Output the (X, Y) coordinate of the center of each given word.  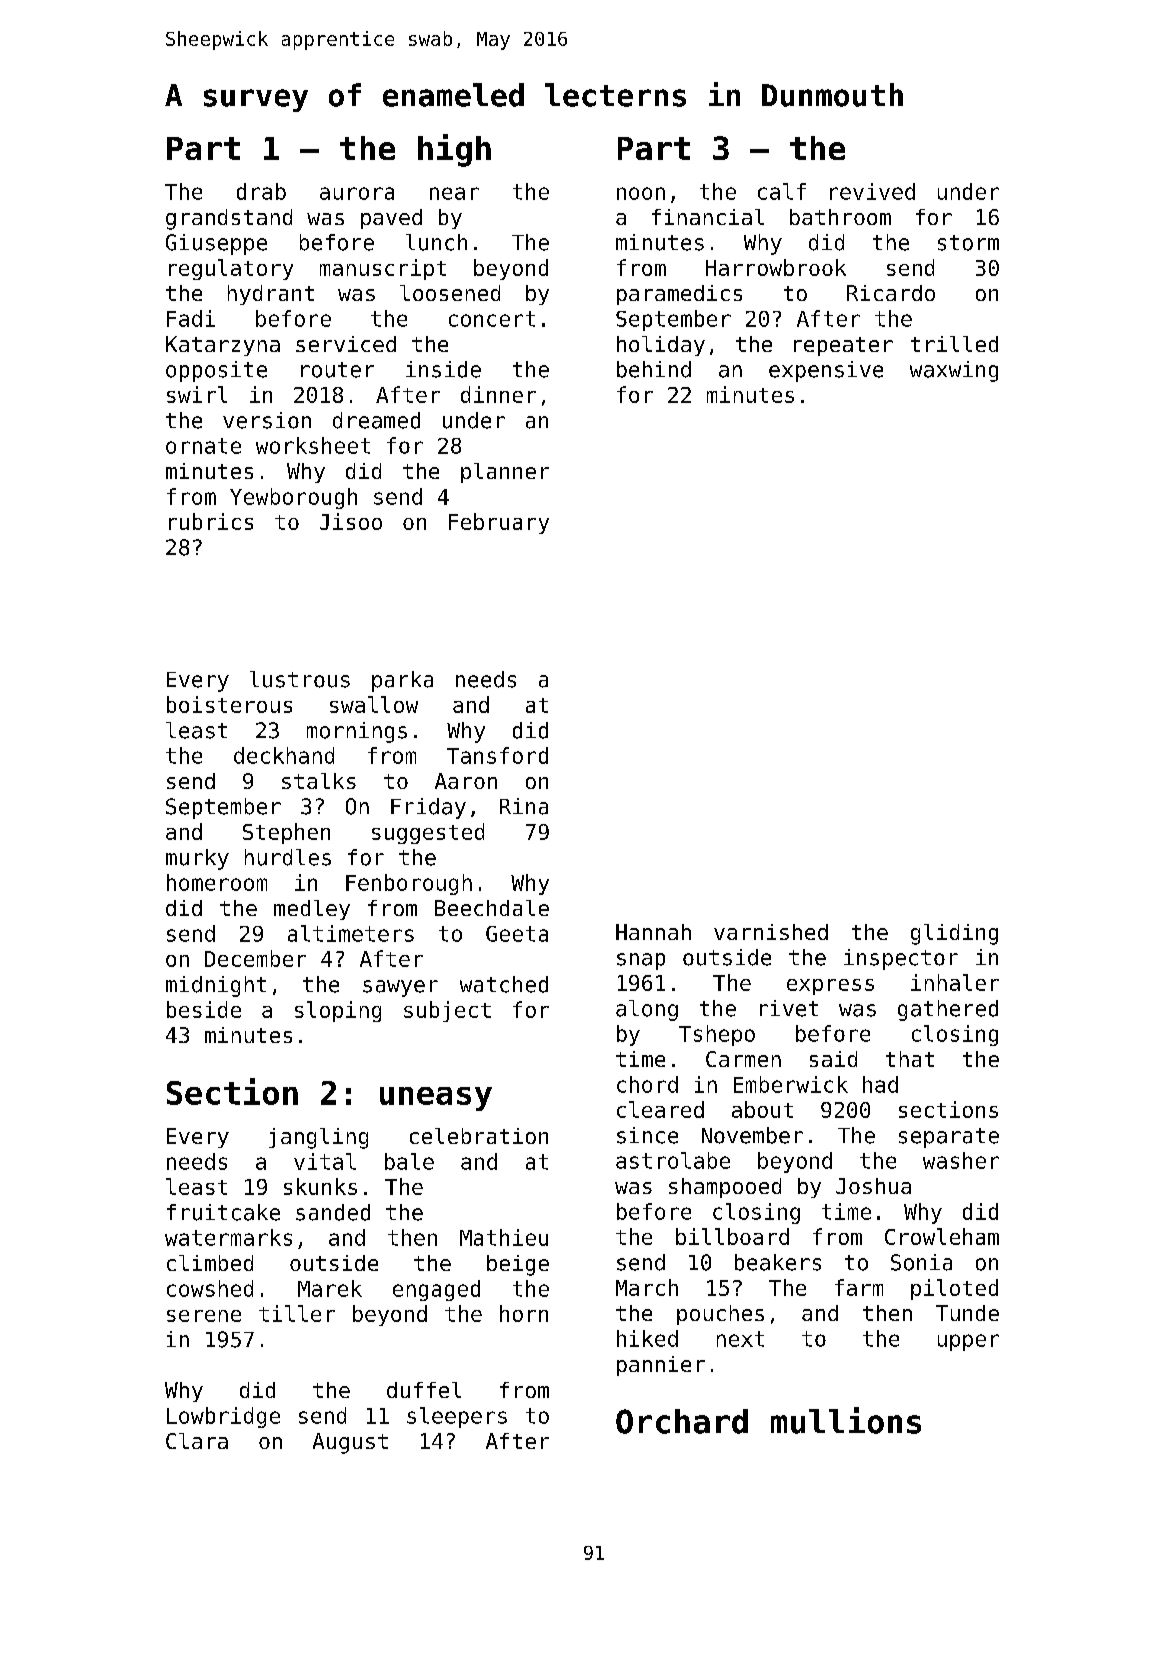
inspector (901, 959)
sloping (338, 1011)
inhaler (955, 982)
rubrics (211, 521)
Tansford (497, 755)
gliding (954, 934)
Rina (524, 806)
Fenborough (409, 884)
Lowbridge (223, 1417)
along (647, 1010)
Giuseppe (216, 244)
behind (654, 369)
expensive (826, 371)
